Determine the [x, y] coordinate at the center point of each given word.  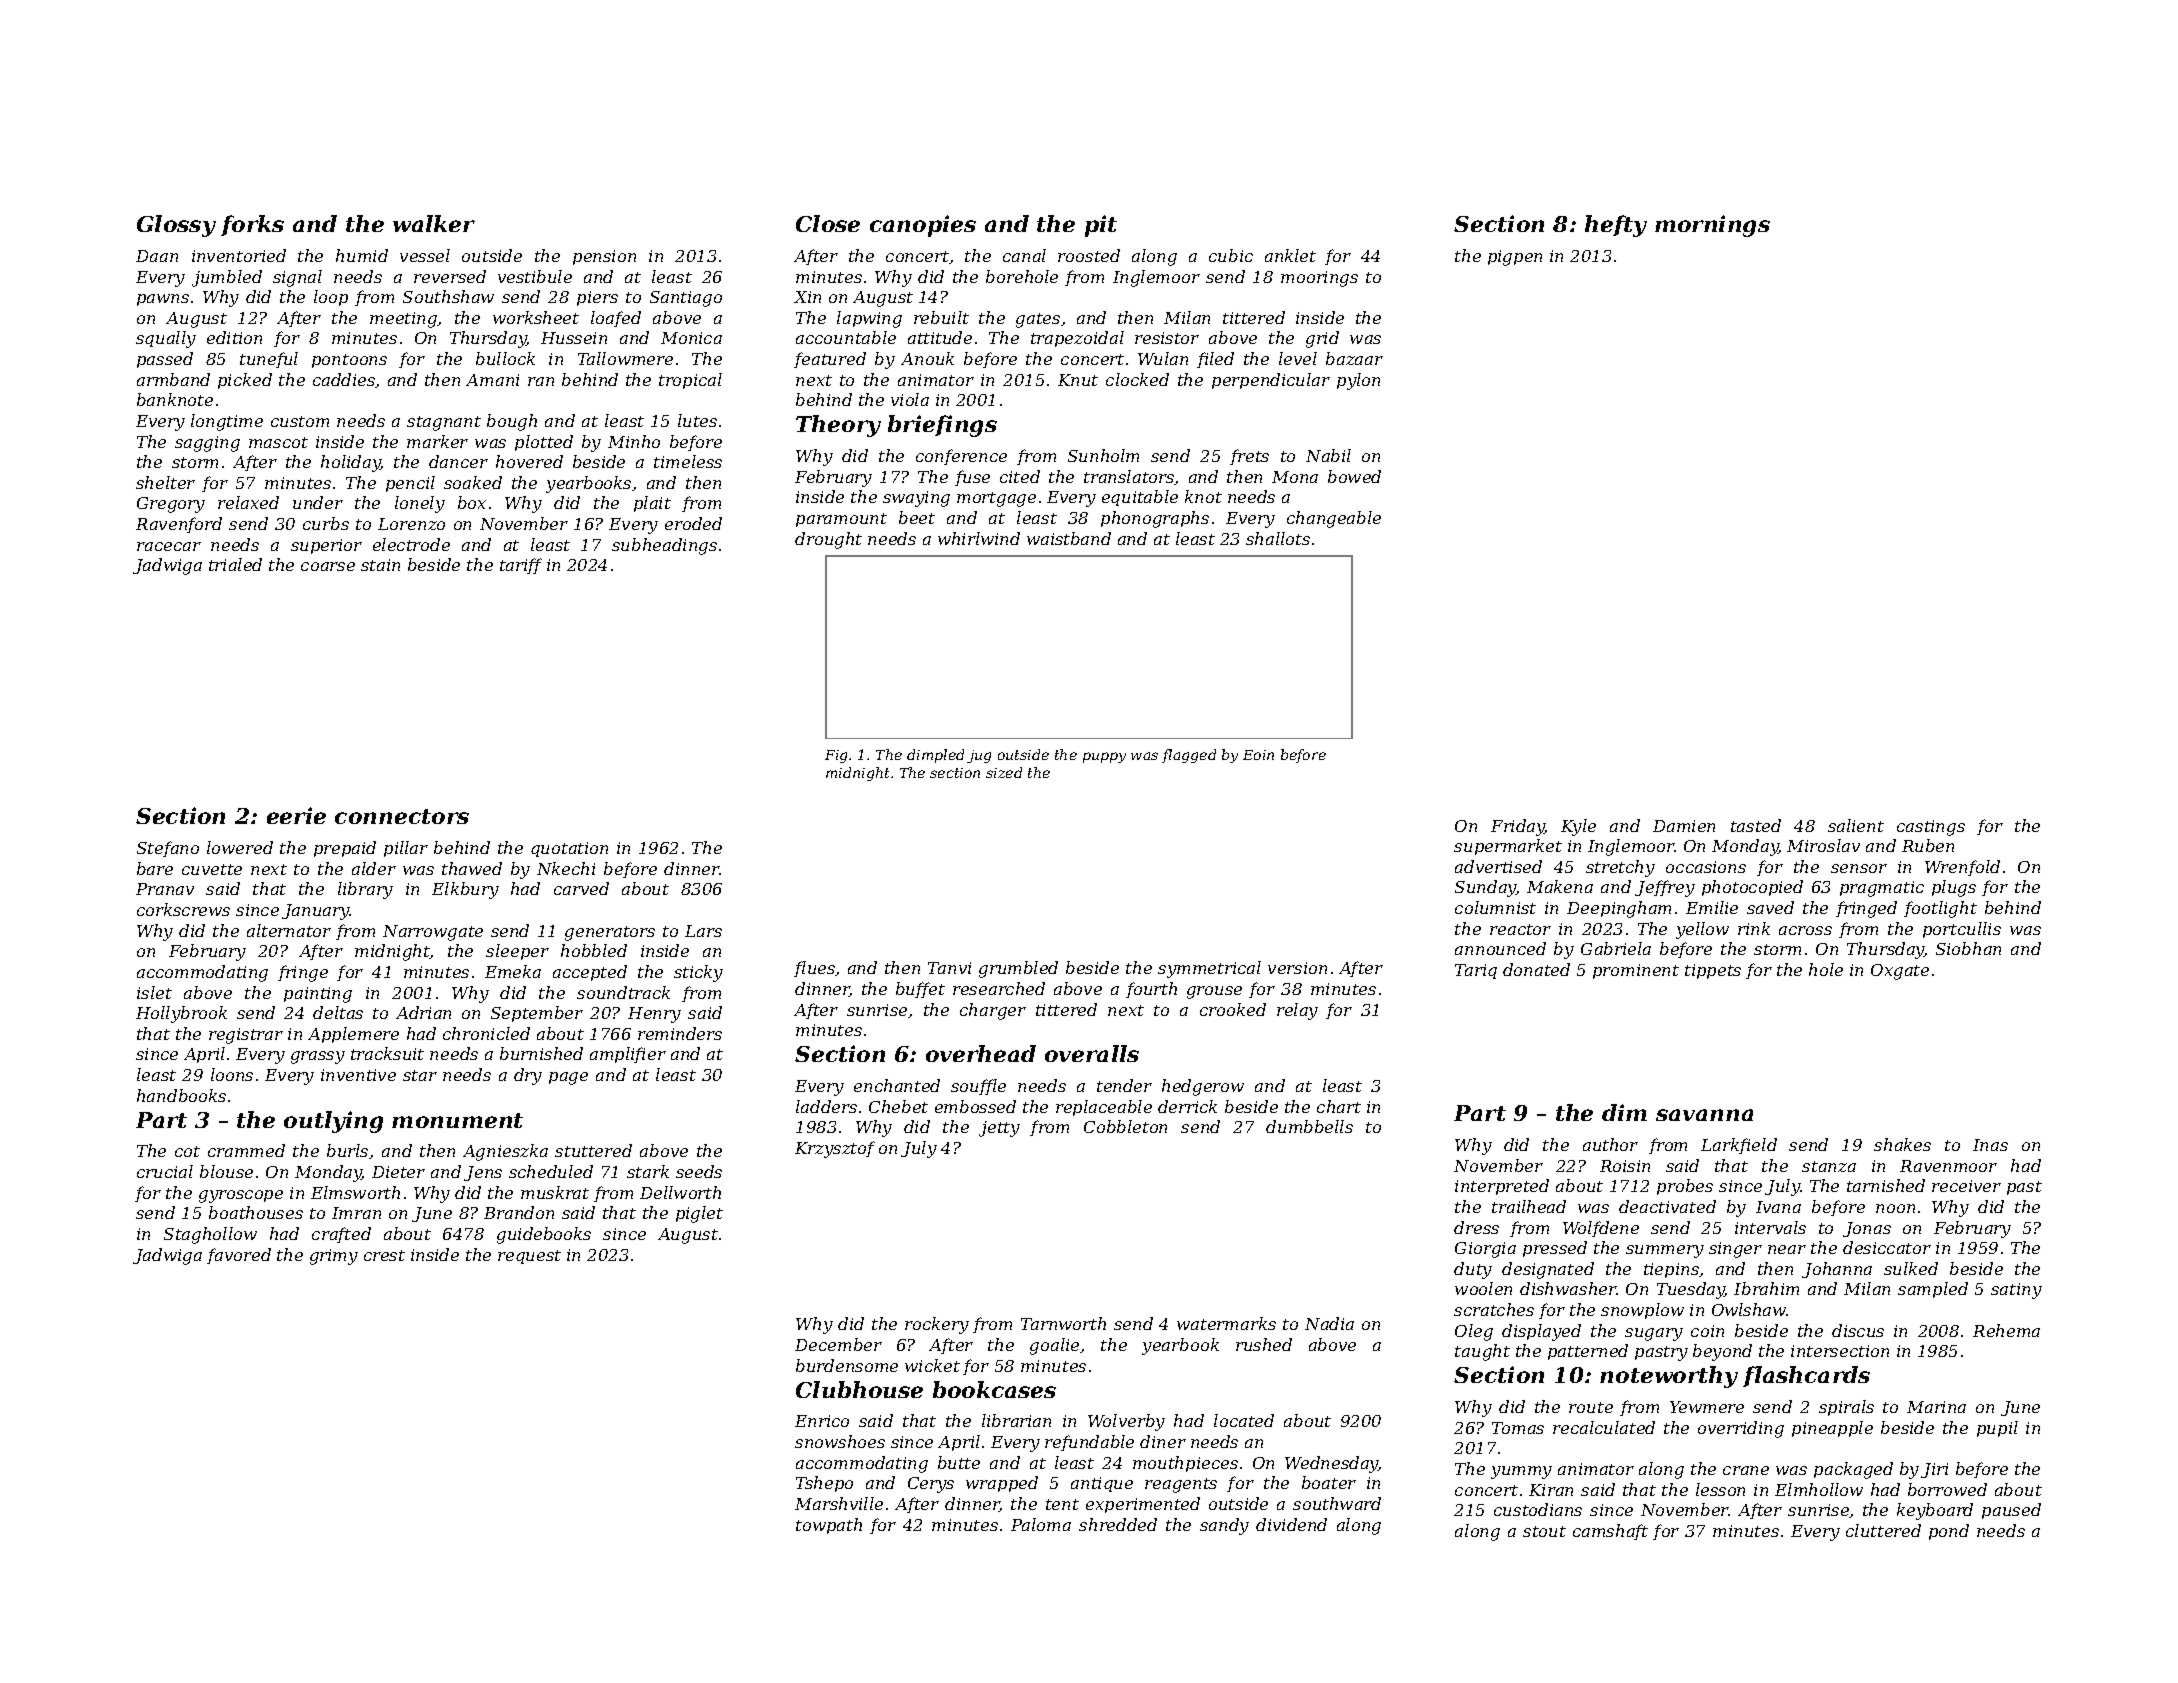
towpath [829, 1526]
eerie [296, 815]
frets [1249, 457]
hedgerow [1203, 1087]
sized [1004, 772]
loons [232, 1074]
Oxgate [1900, 972]
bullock [505, 358]
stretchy [1620, 868]
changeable [1334, 519]
